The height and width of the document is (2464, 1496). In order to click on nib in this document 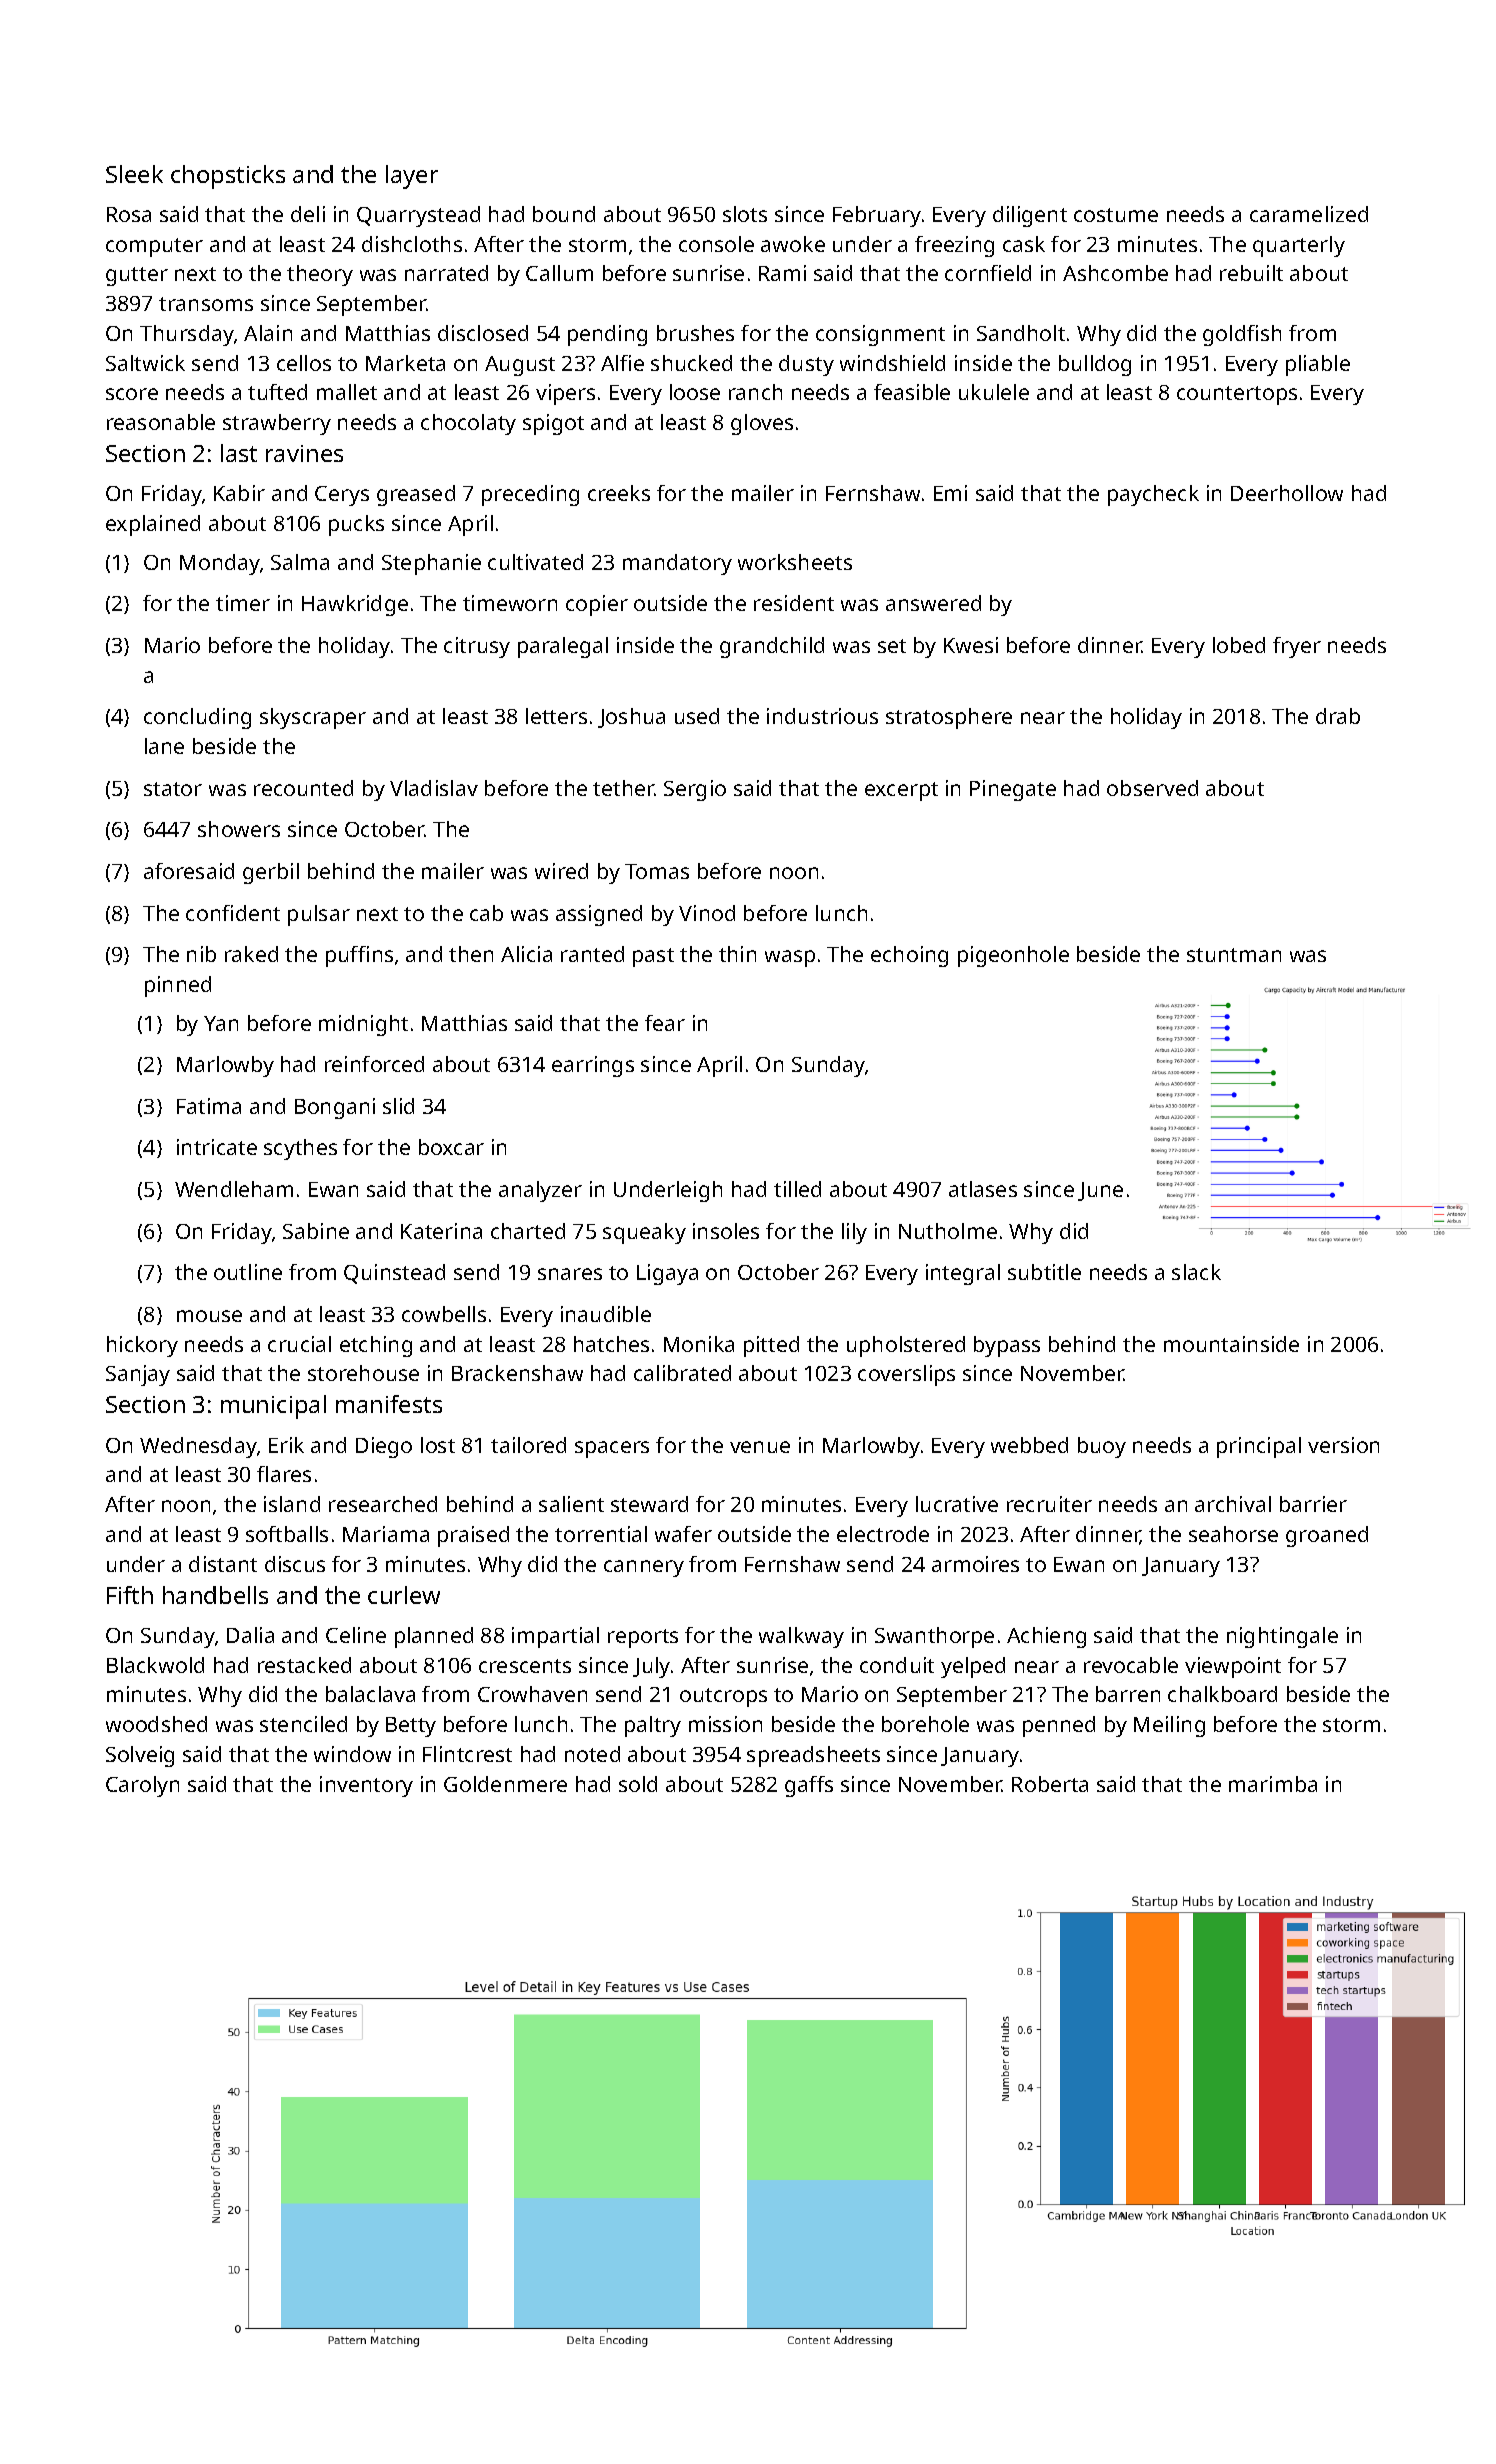, I will do `click(201, 954)`.
